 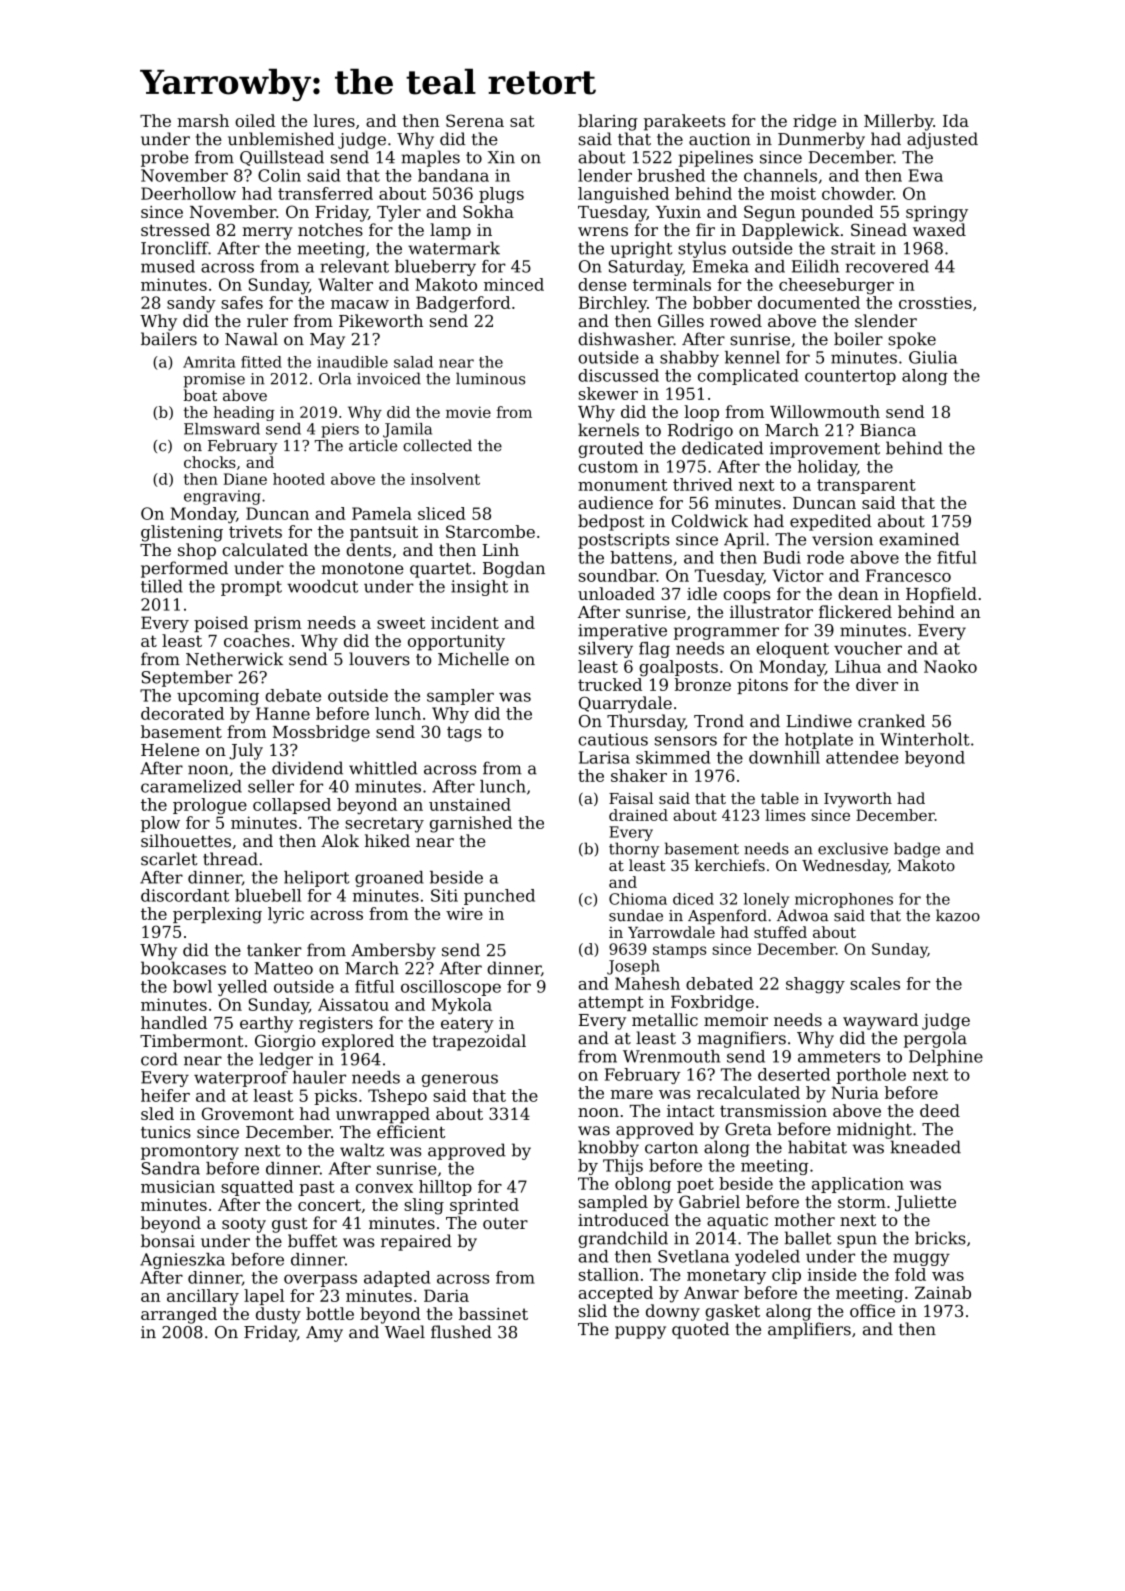 I want to click on Naoko, so click(x=950, y=666).
